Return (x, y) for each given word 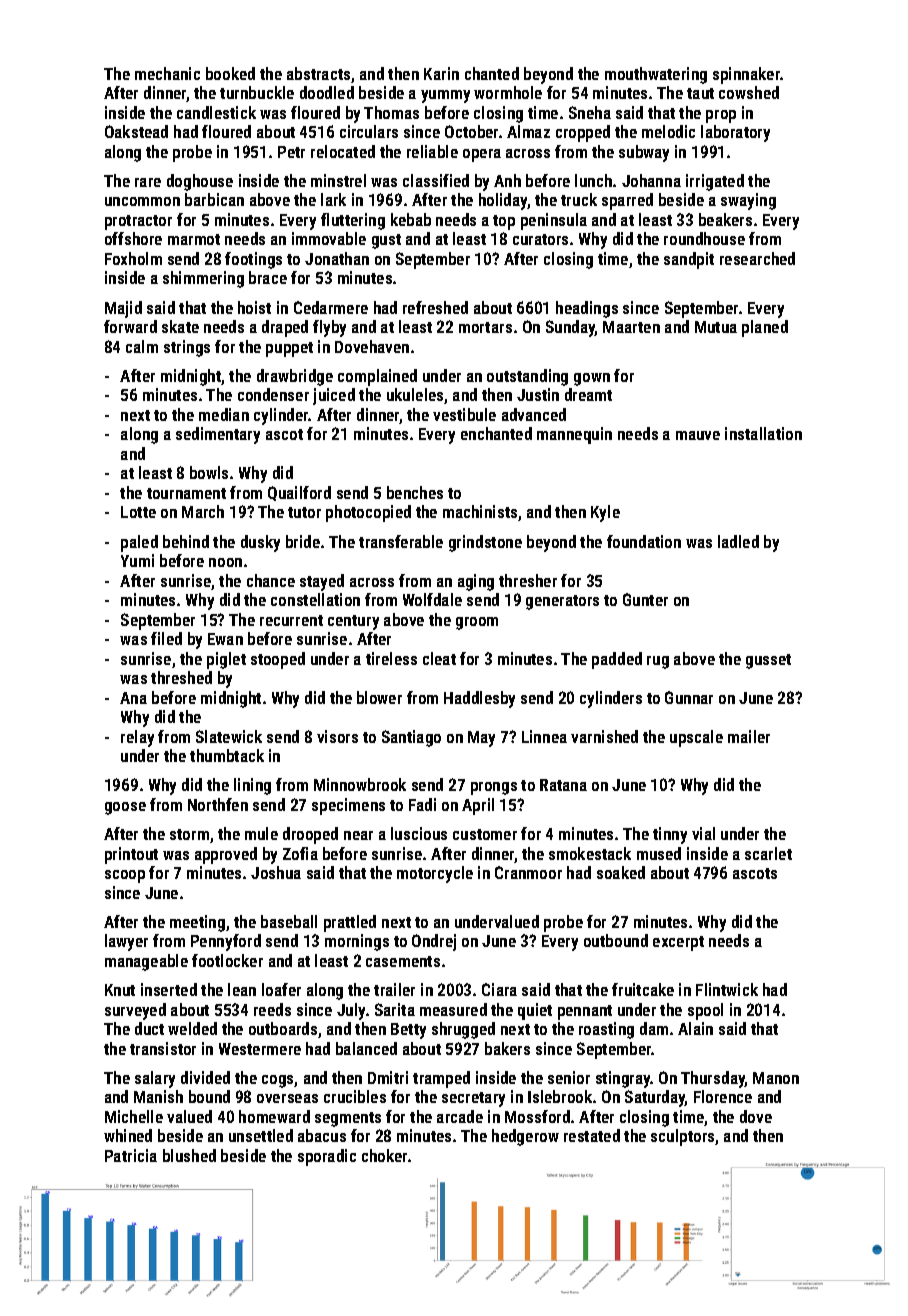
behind (186, 541)
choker (384, 1155)
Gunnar (689, 697)
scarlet (768, 853)
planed (765, 328)
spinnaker (747, 75)
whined (128, 1135)
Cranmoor (528, 872)
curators (540, 239)
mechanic (167, 73)
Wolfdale (432, 599)
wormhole (508, 92)
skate (180, 326)
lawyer (126, 942)
